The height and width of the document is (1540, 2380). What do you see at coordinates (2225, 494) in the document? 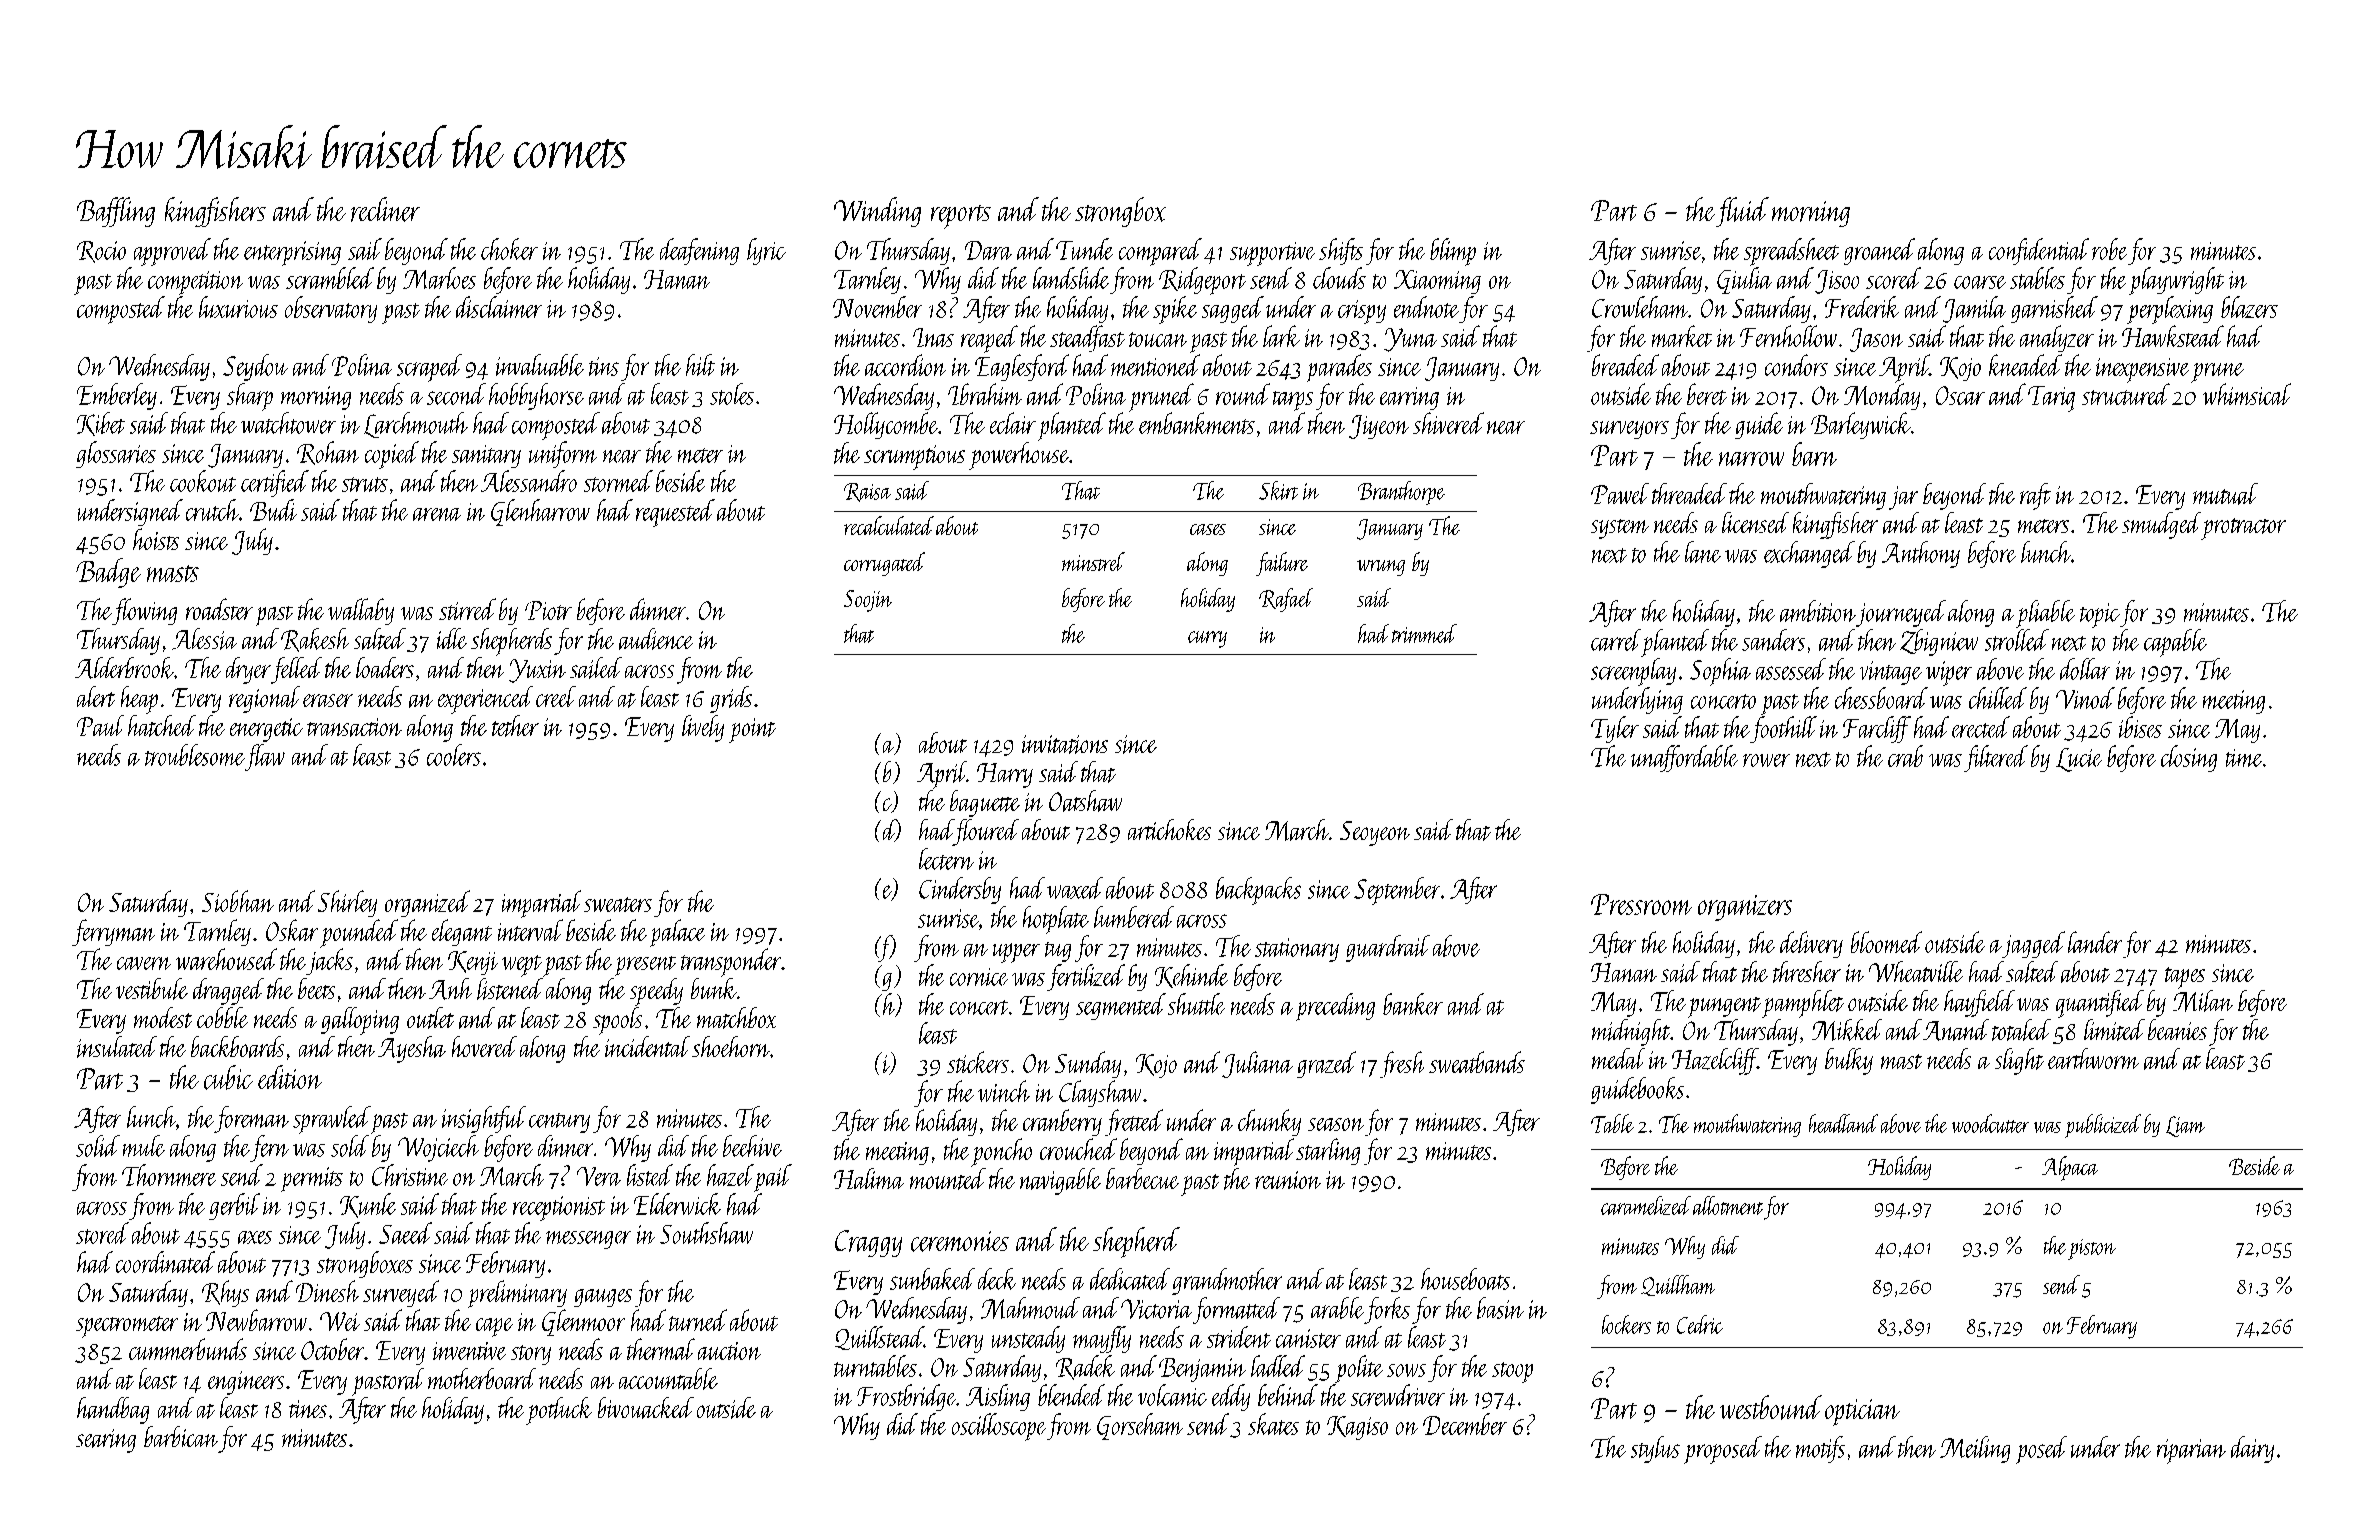
I see `mutual` at bounding box center [2225, 494].
